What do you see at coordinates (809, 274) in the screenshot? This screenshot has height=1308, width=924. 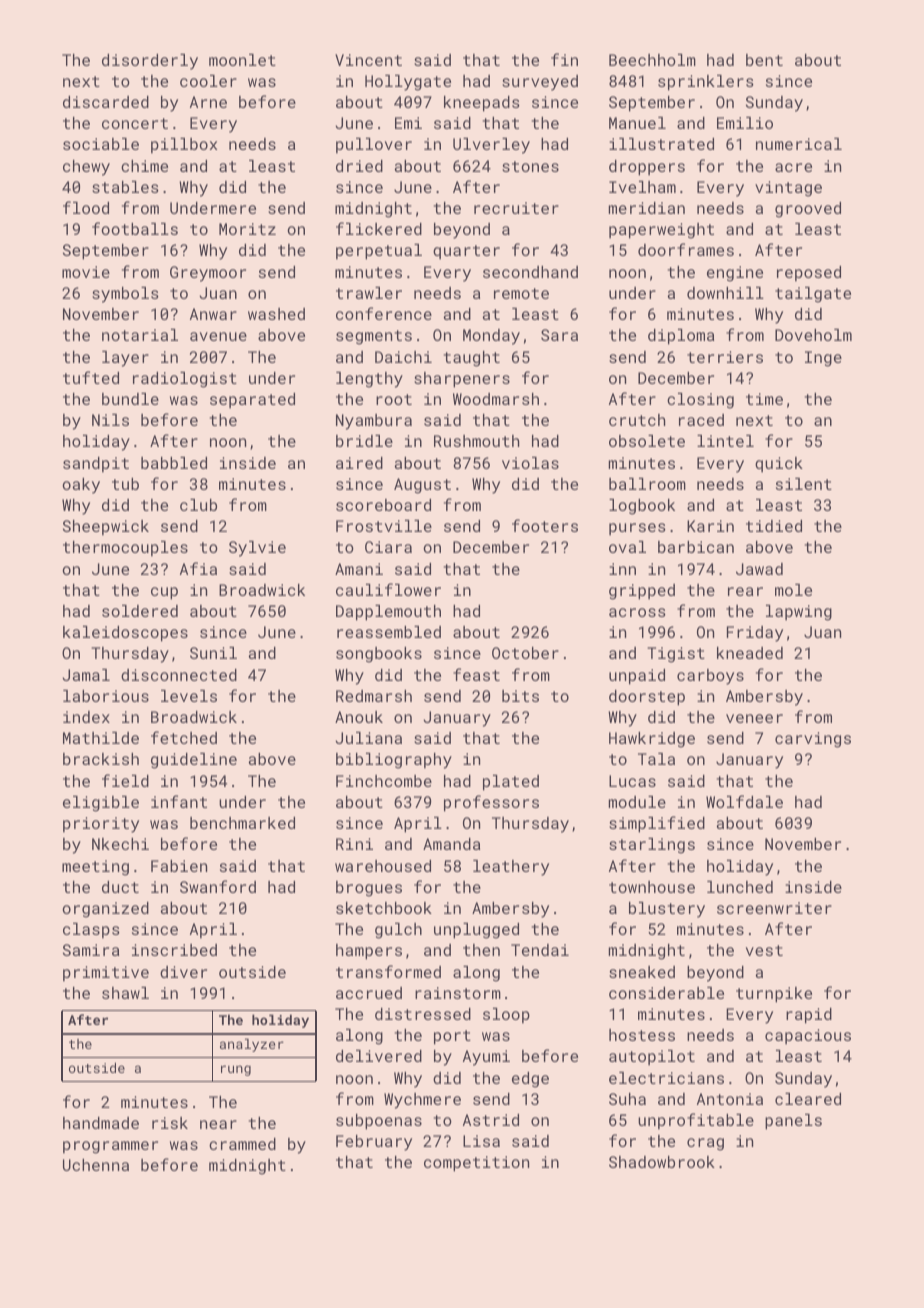 I see `reposed` at bounding box center [809, 274].
